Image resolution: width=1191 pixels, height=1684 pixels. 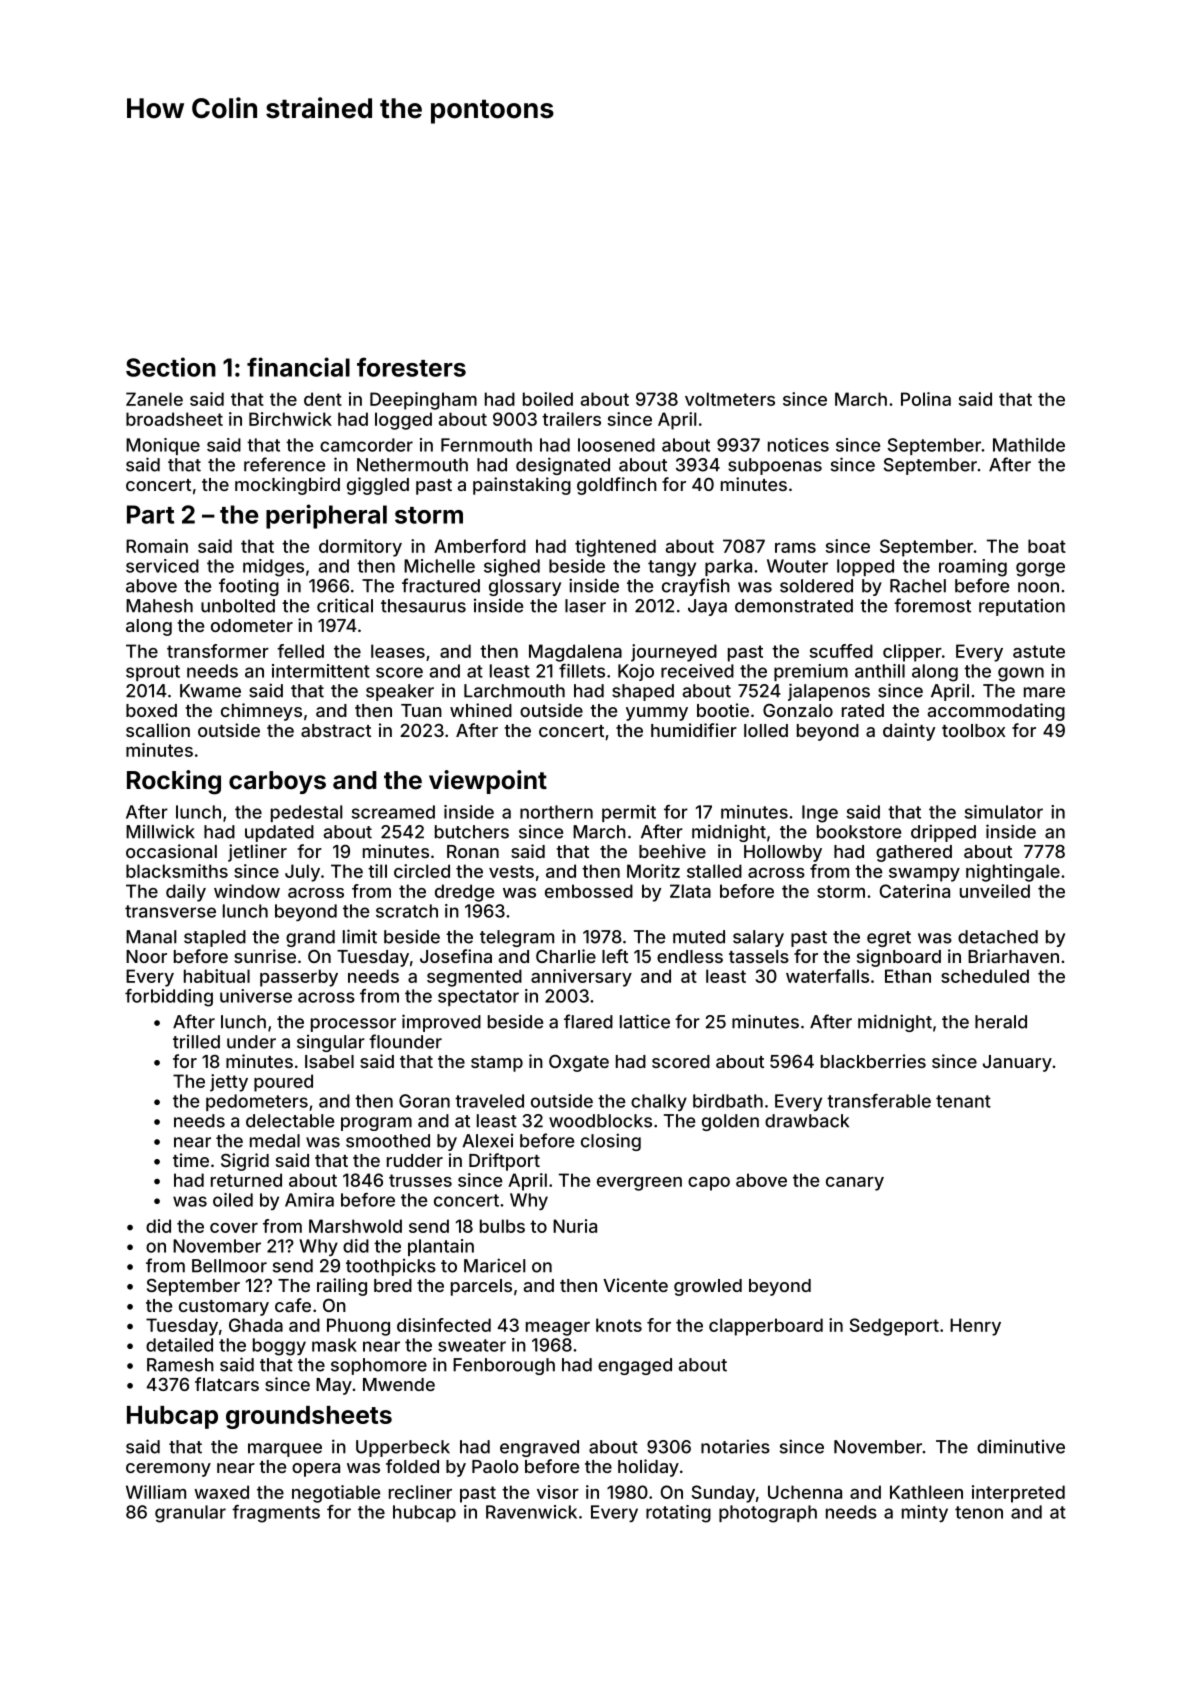 I want to click on reputation, so click(x=1022, y=607).
